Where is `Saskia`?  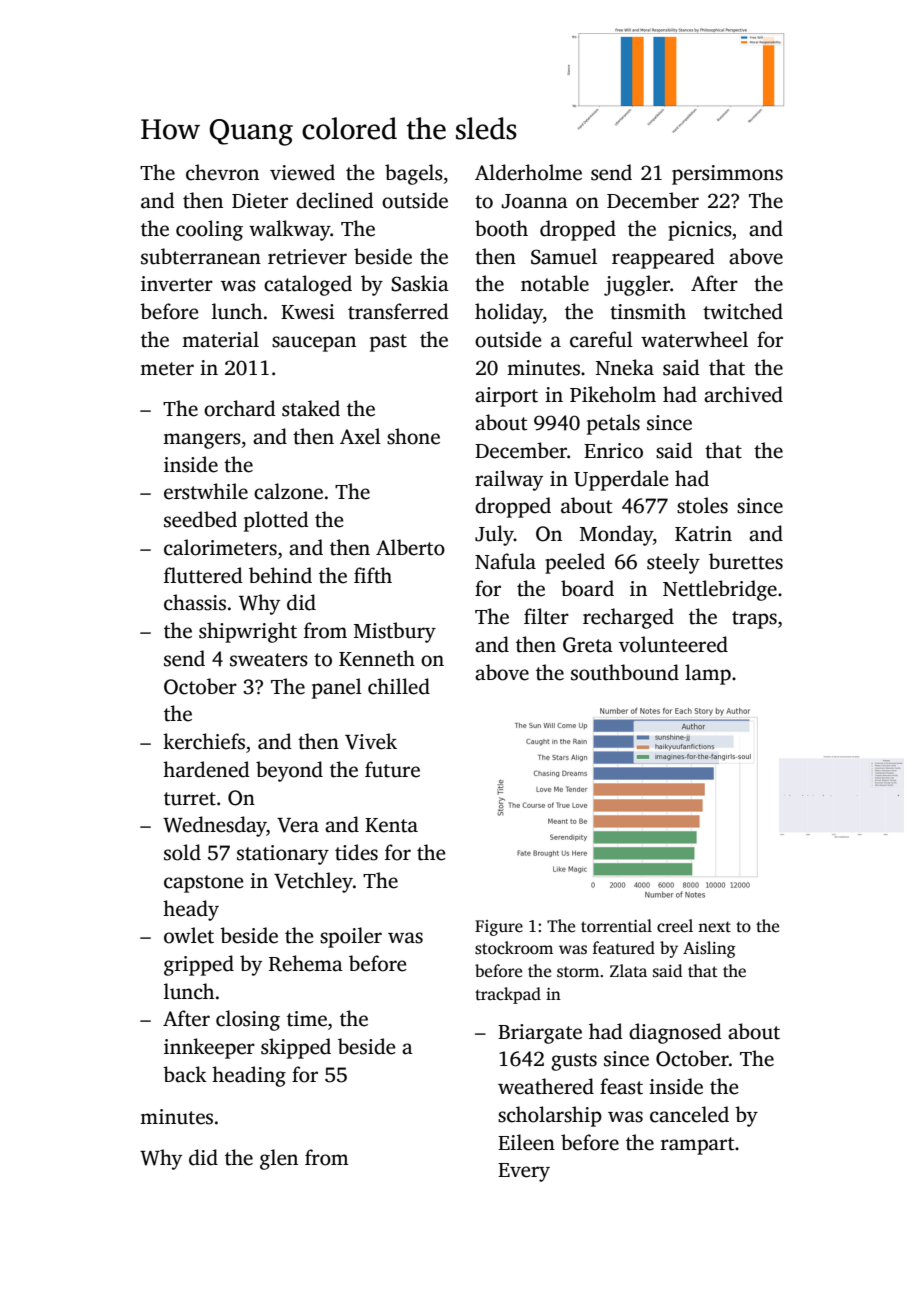 Saskia is located at coordinates (420, 283).
